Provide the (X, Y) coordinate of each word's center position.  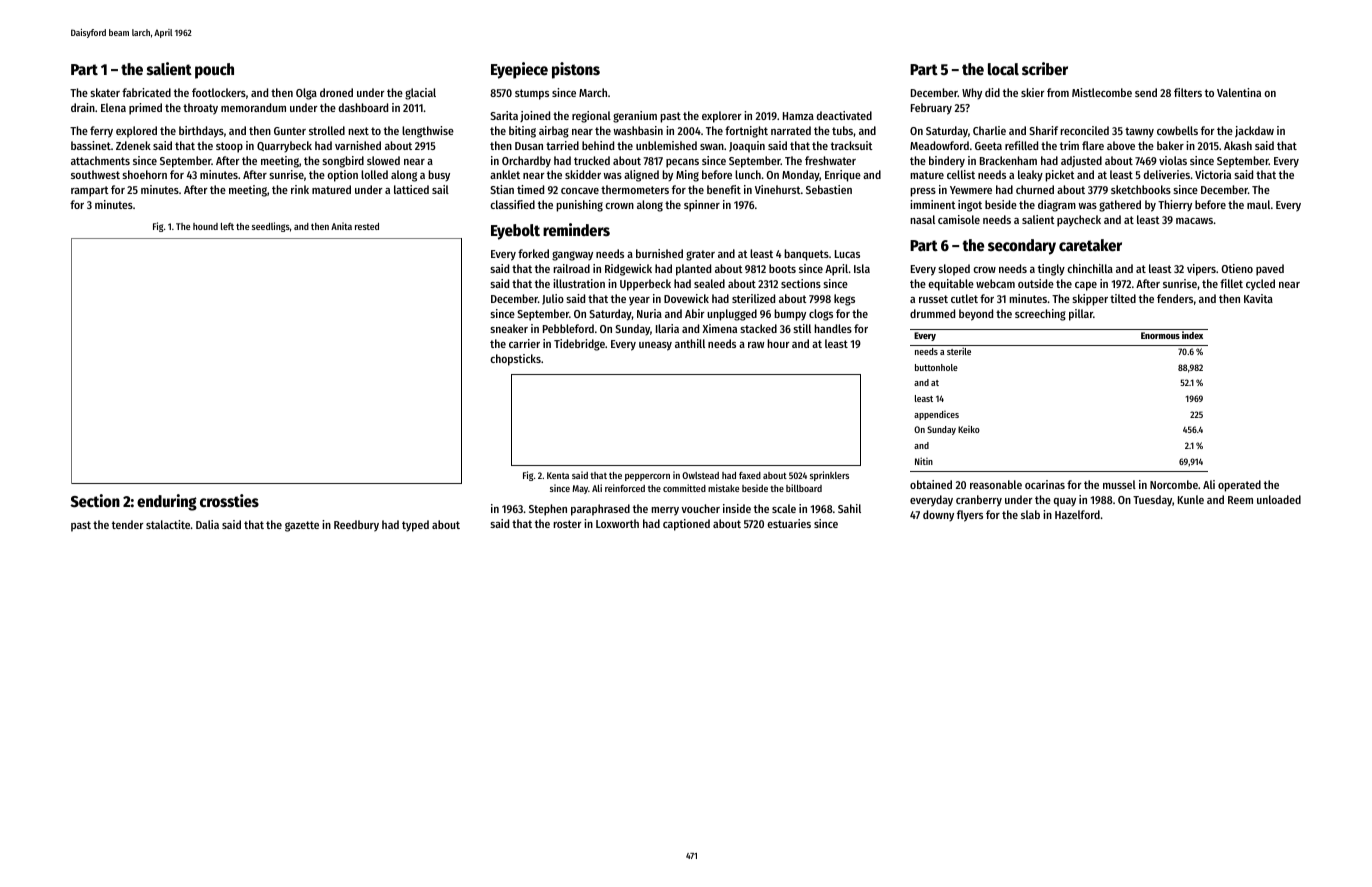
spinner (702, 206)
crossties (229, 501)
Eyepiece (519, 70)
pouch (214, 71)
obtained (931, 484)
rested (367, 226)
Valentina (1239, 92)
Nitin (924, 461)
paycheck (1079, 221)
